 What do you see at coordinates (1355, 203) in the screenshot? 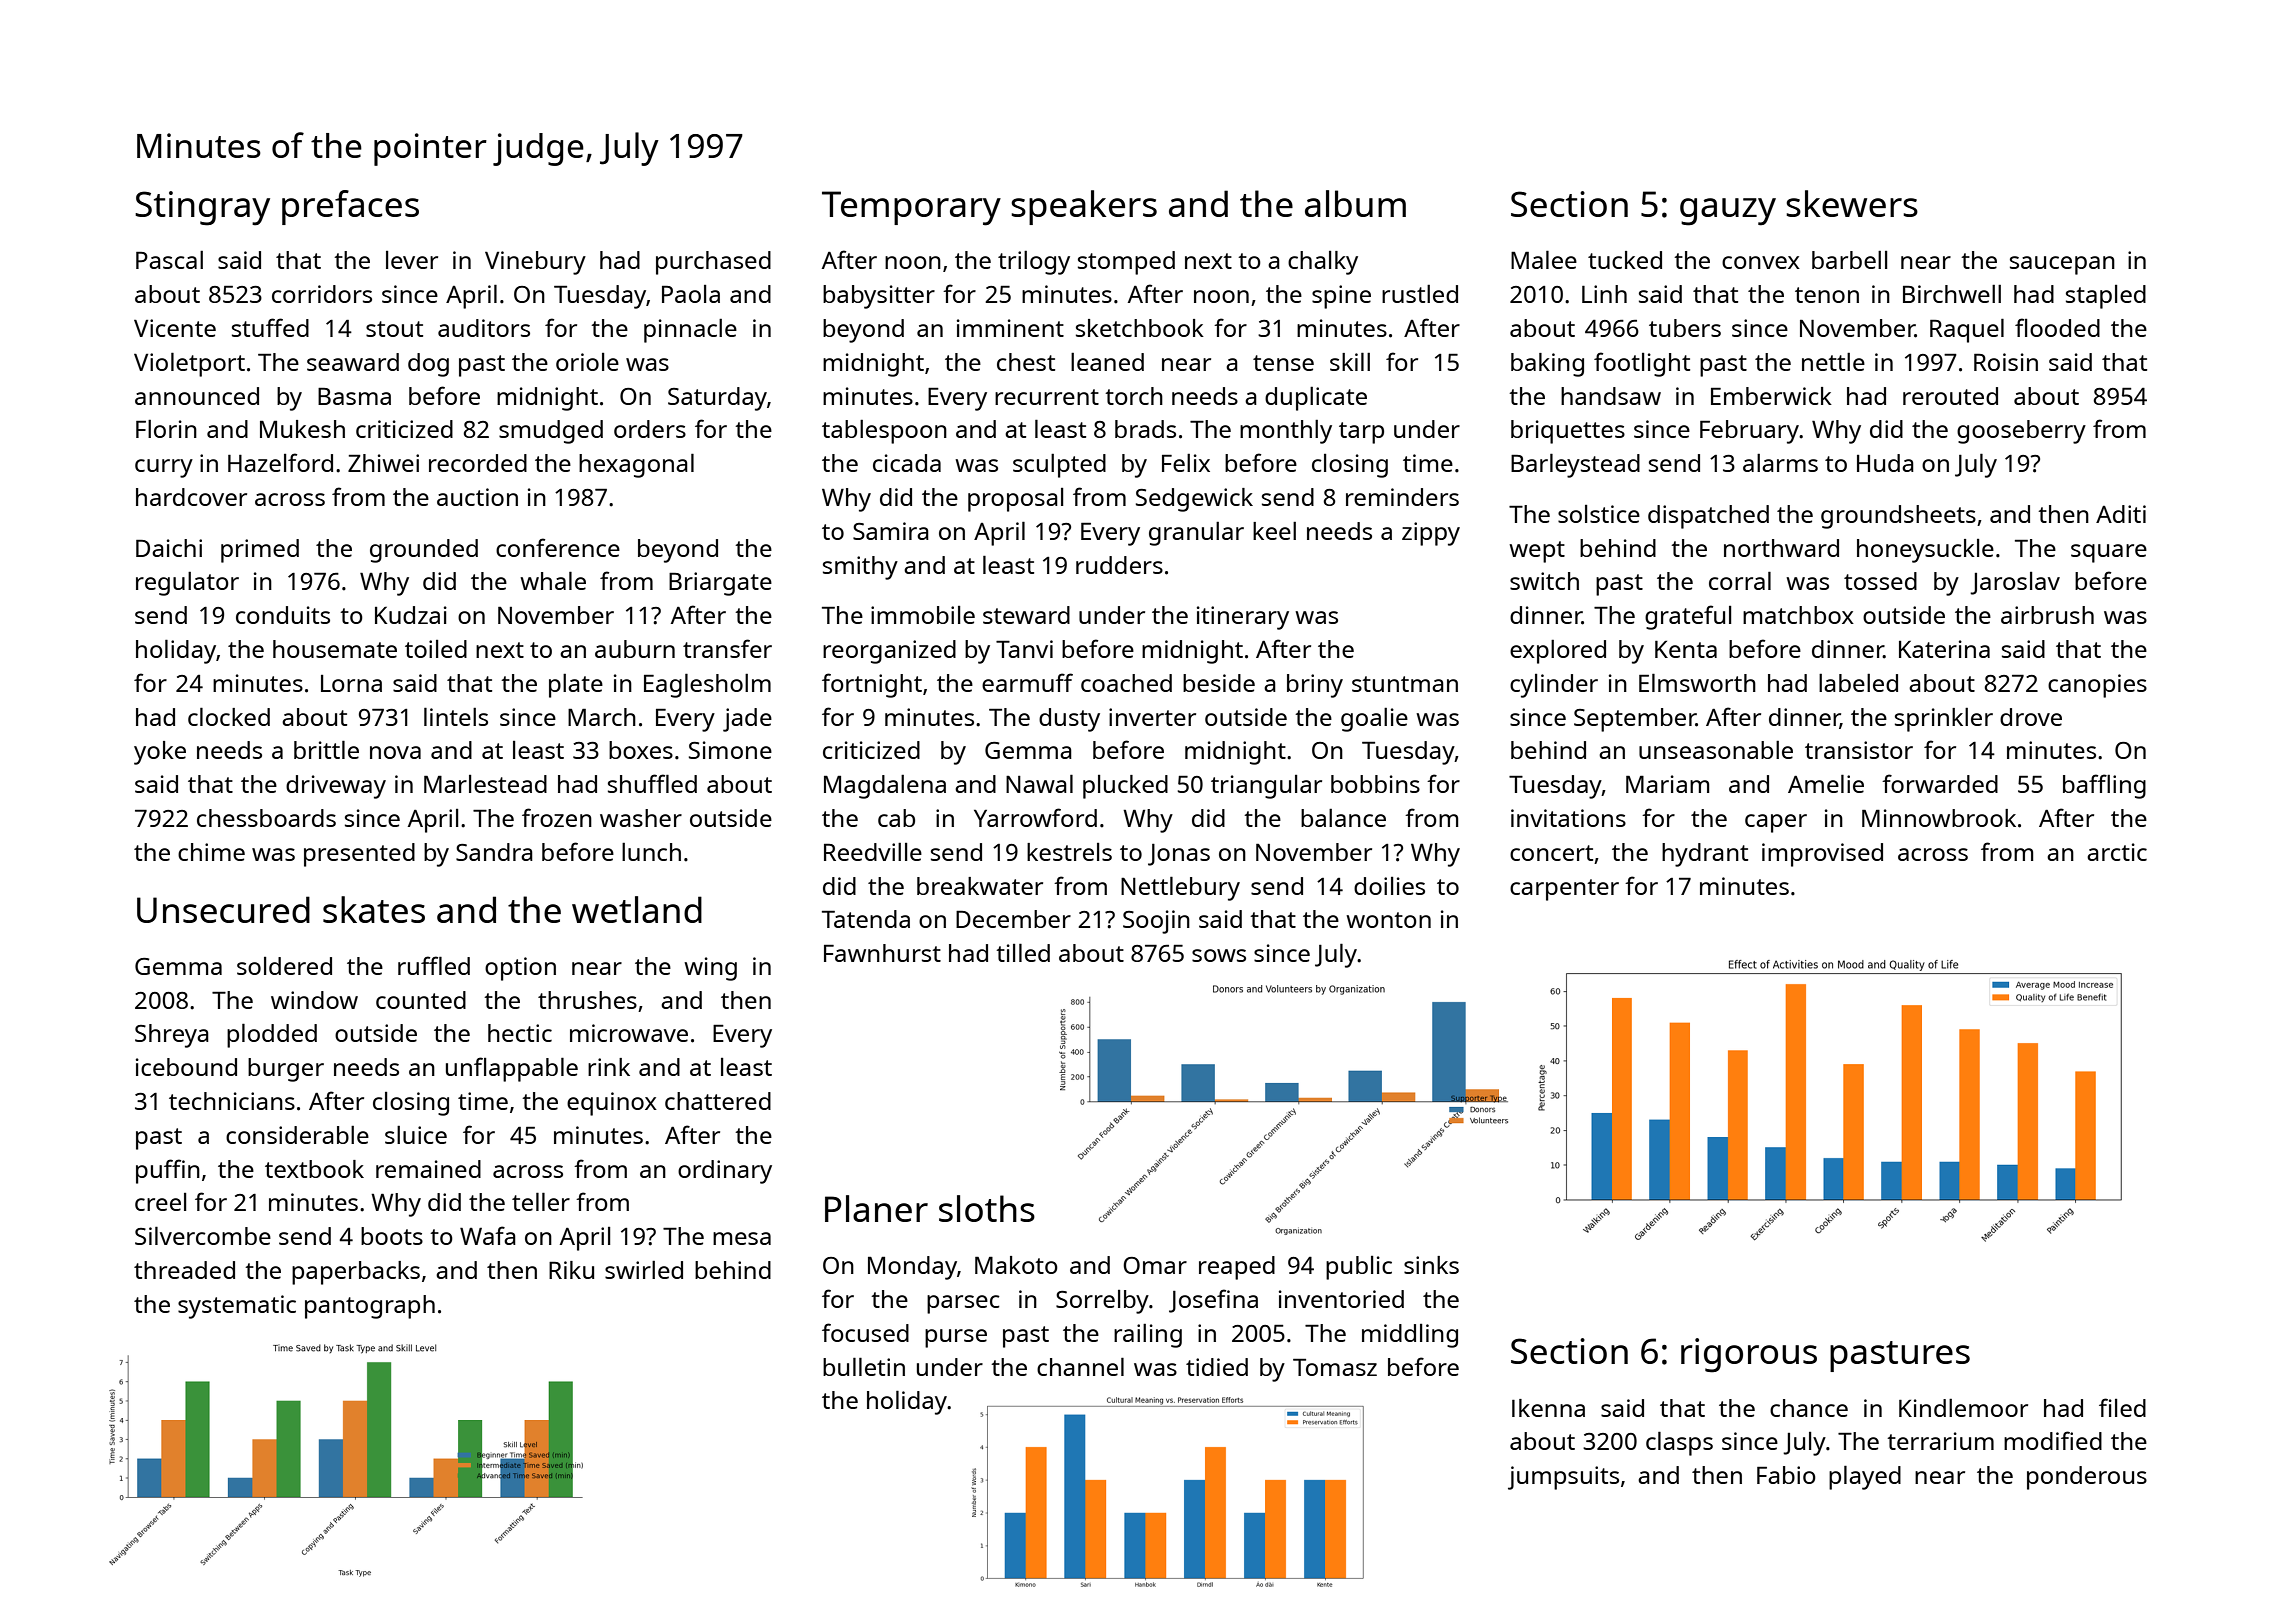
I see `album` at bounding box center [1355, 203].
